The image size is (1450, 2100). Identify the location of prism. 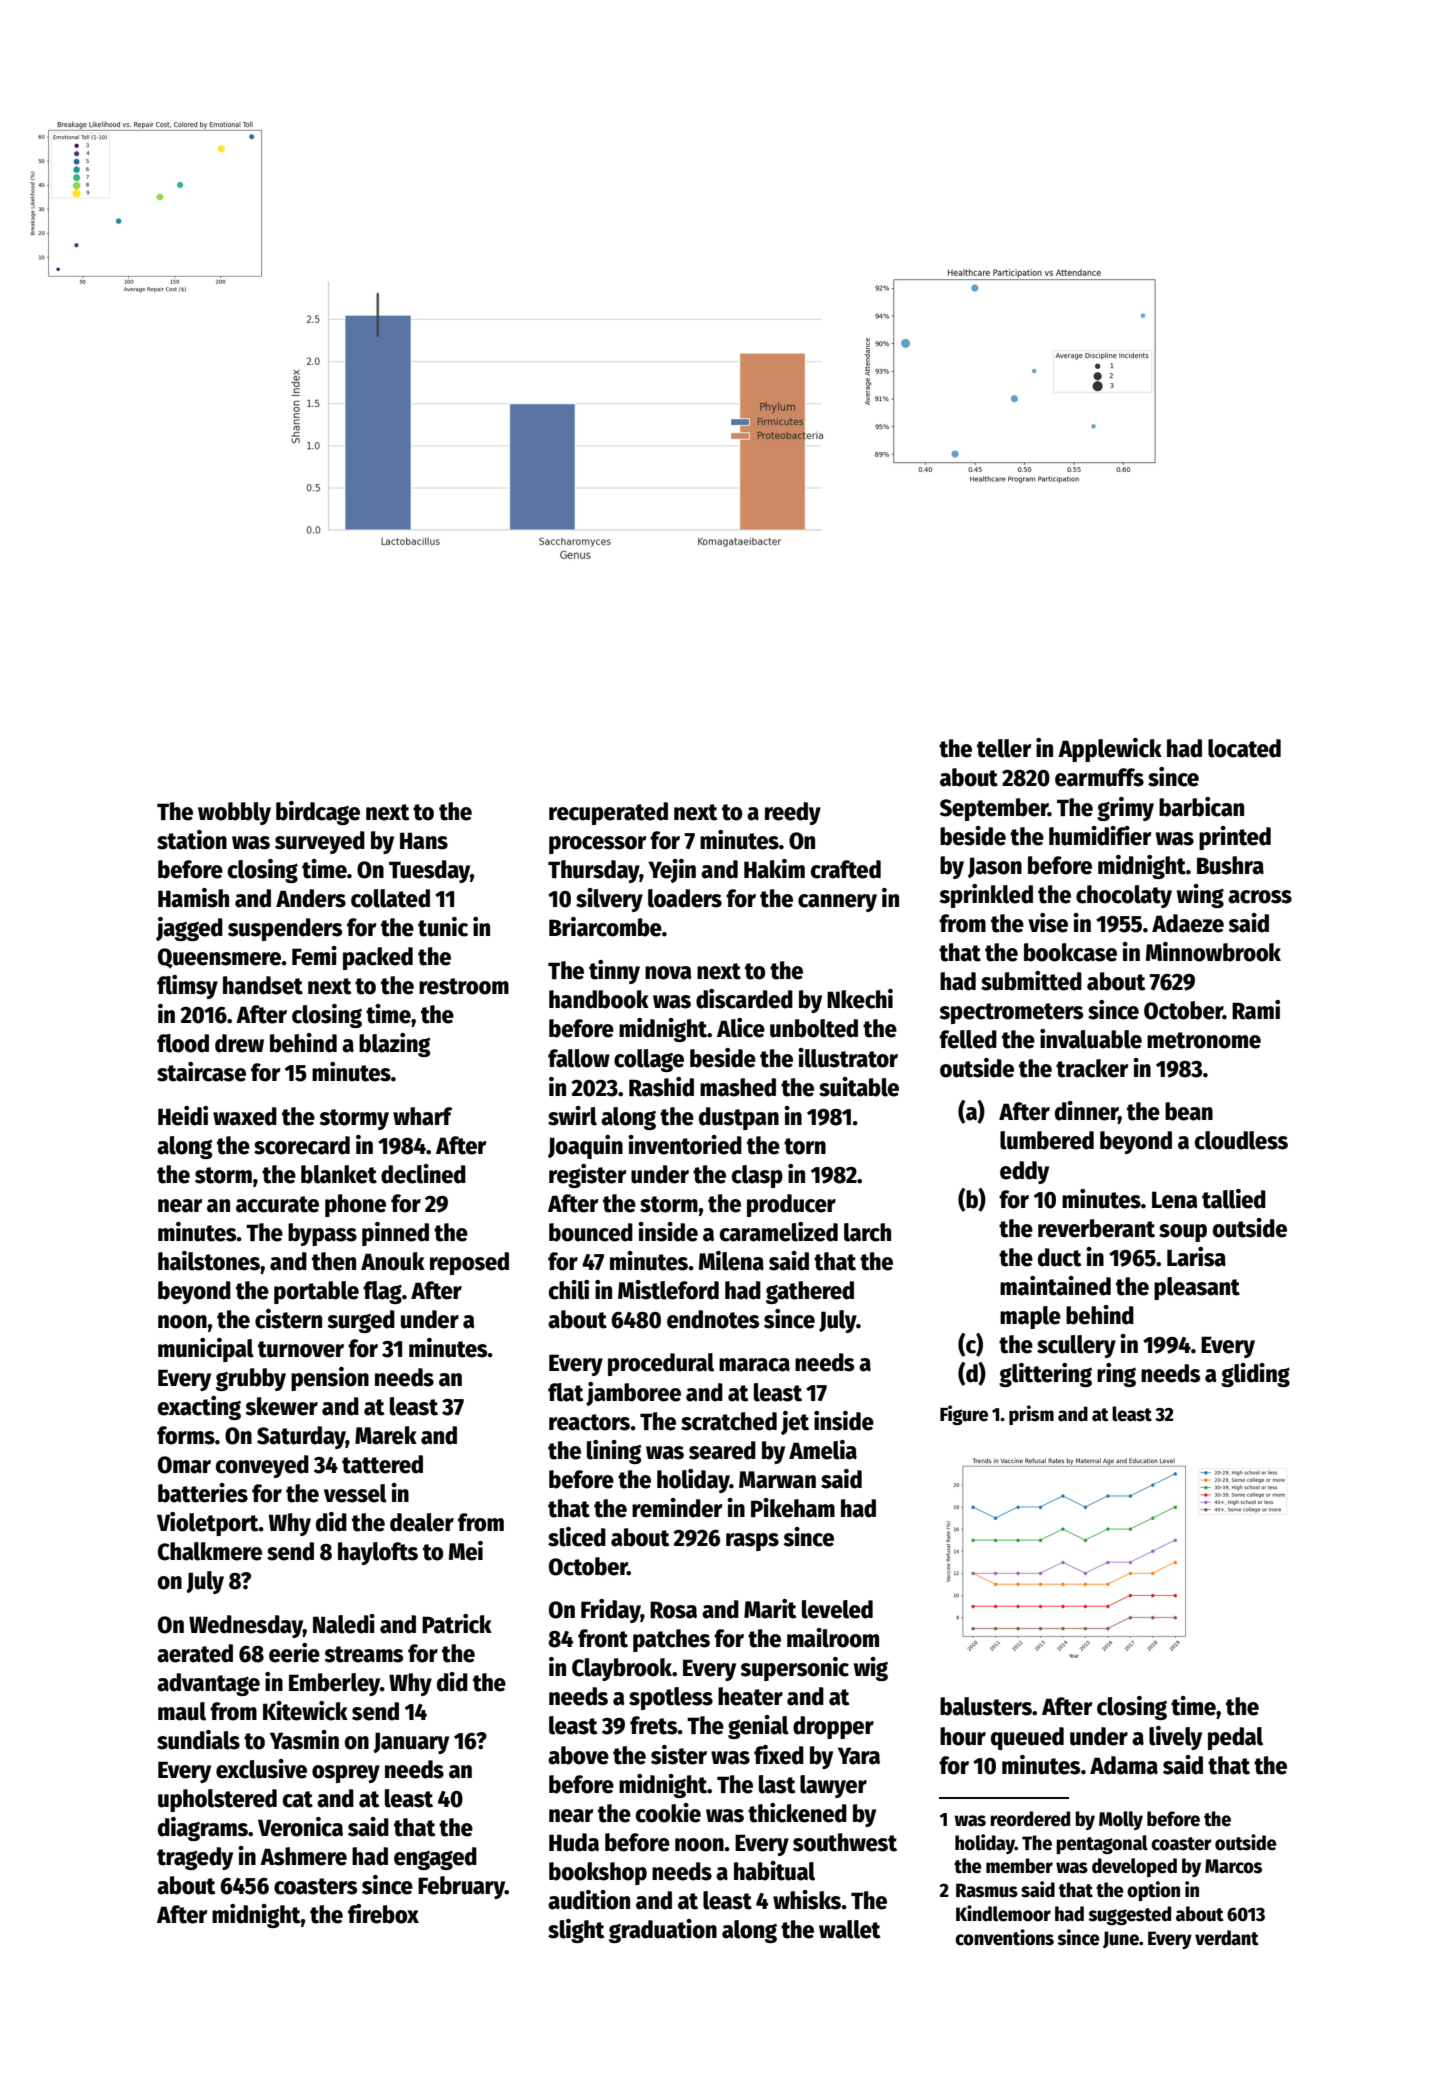
(1031, 1415).
